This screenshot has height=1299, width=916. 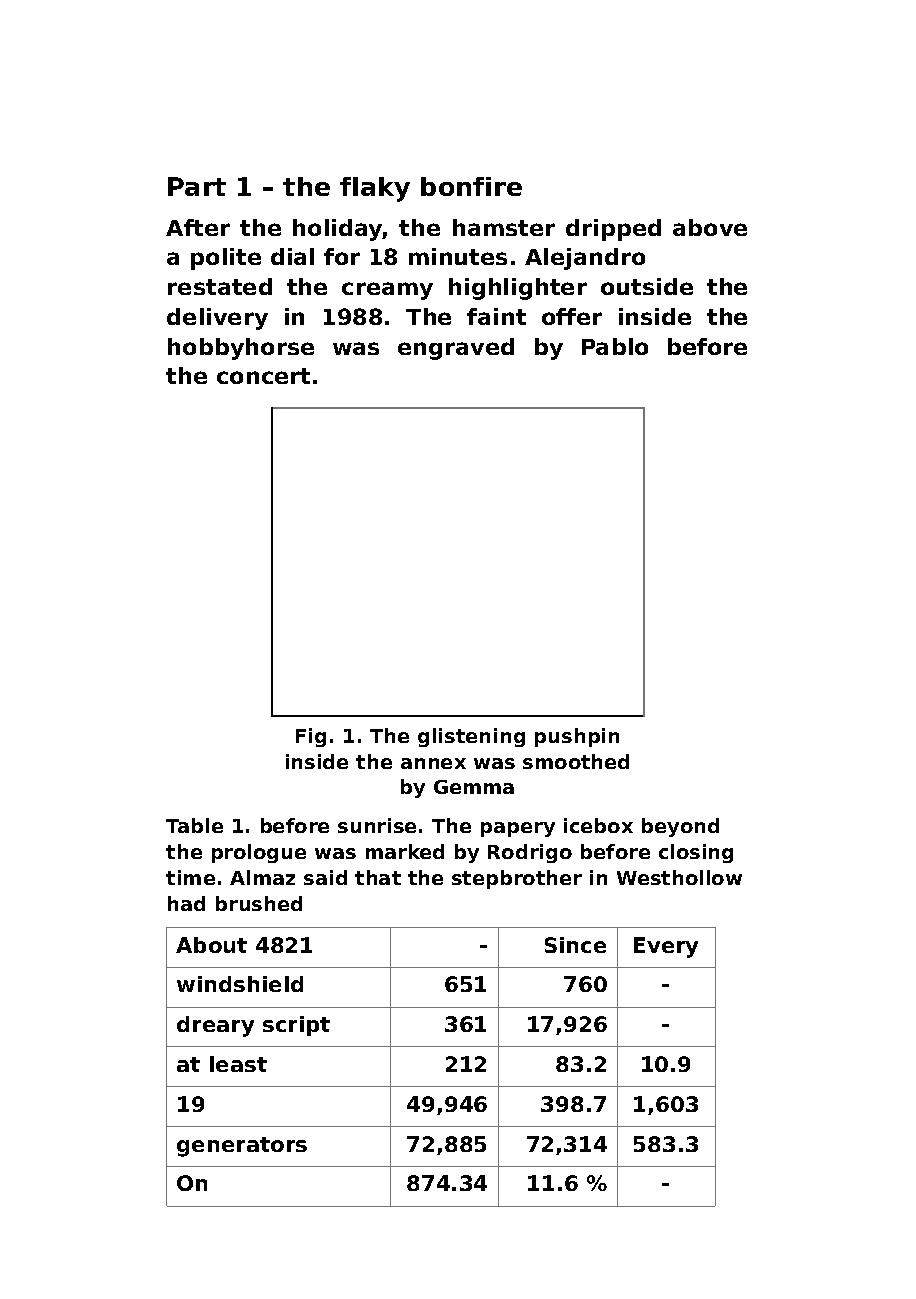 What do you see at coordinates (598, 825) in the screenshot?
I see `icebox` at bounding box center [598, 825].
